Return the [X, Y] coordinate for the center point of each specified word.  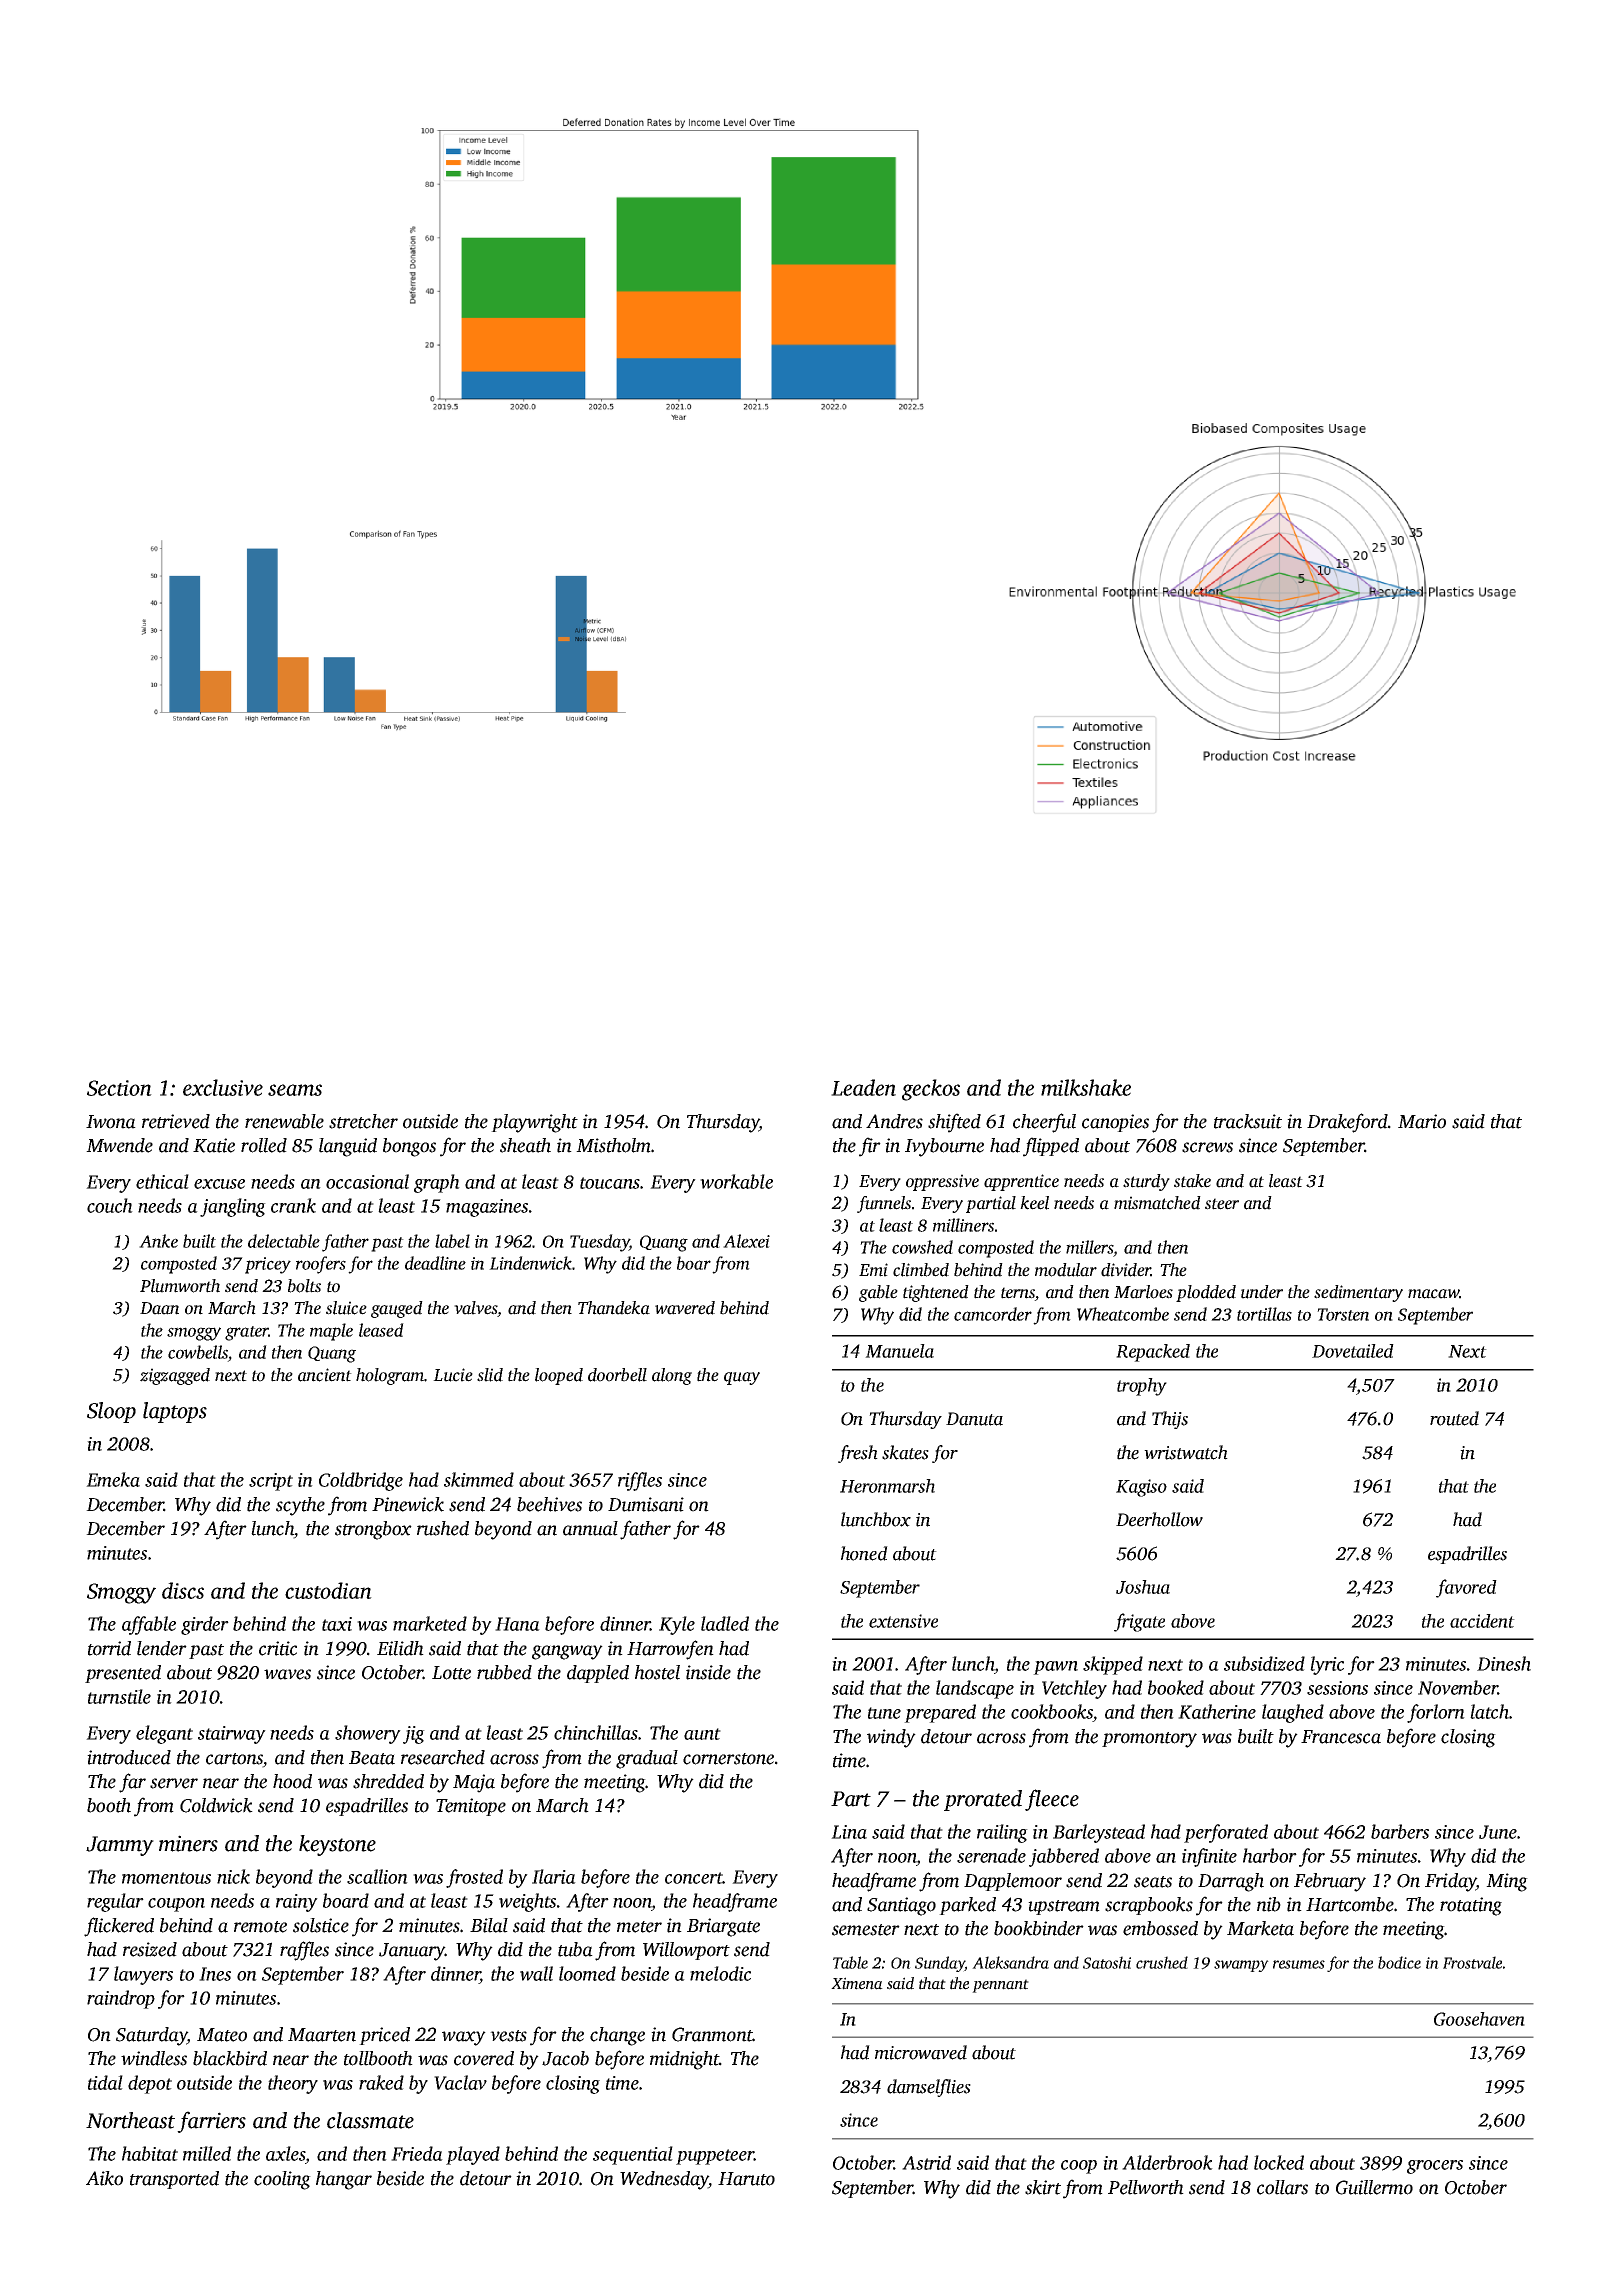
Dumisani [646, 1504]
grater [247, 1333]
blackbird [230, 2058]
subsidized [1264, 1663]
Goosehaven [1479, 2019]
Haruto [746, 2179]
